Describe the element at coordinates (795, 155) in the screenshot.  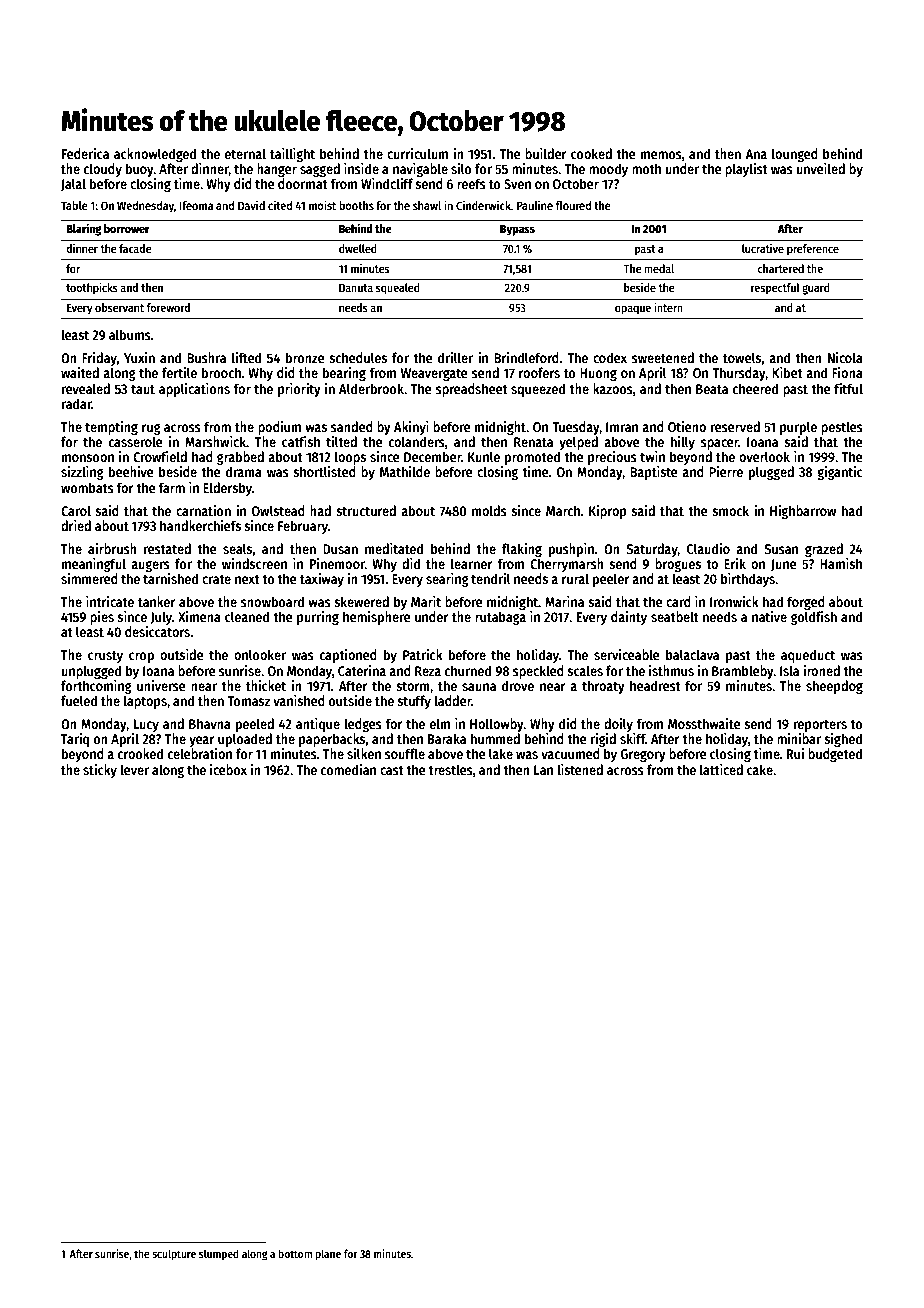
I see `lounged` at that location.
